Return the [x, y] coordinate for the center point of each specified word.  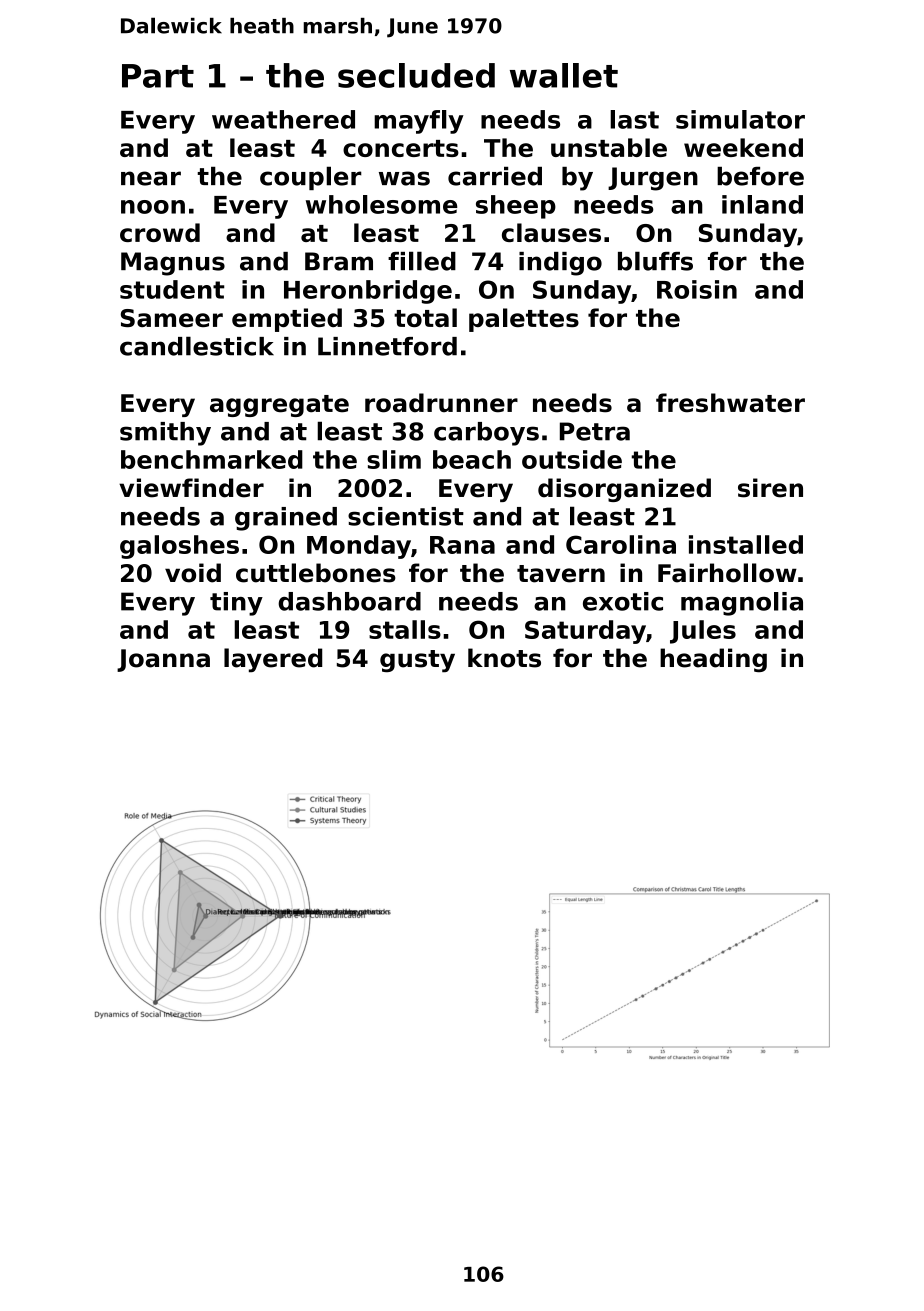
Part [158, 76]
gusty [417, 661]
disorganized [624, 490]
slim [394, 459]
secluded [416, 75]
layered [273, 660]
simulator [740, 119]
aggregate [279, 406]
